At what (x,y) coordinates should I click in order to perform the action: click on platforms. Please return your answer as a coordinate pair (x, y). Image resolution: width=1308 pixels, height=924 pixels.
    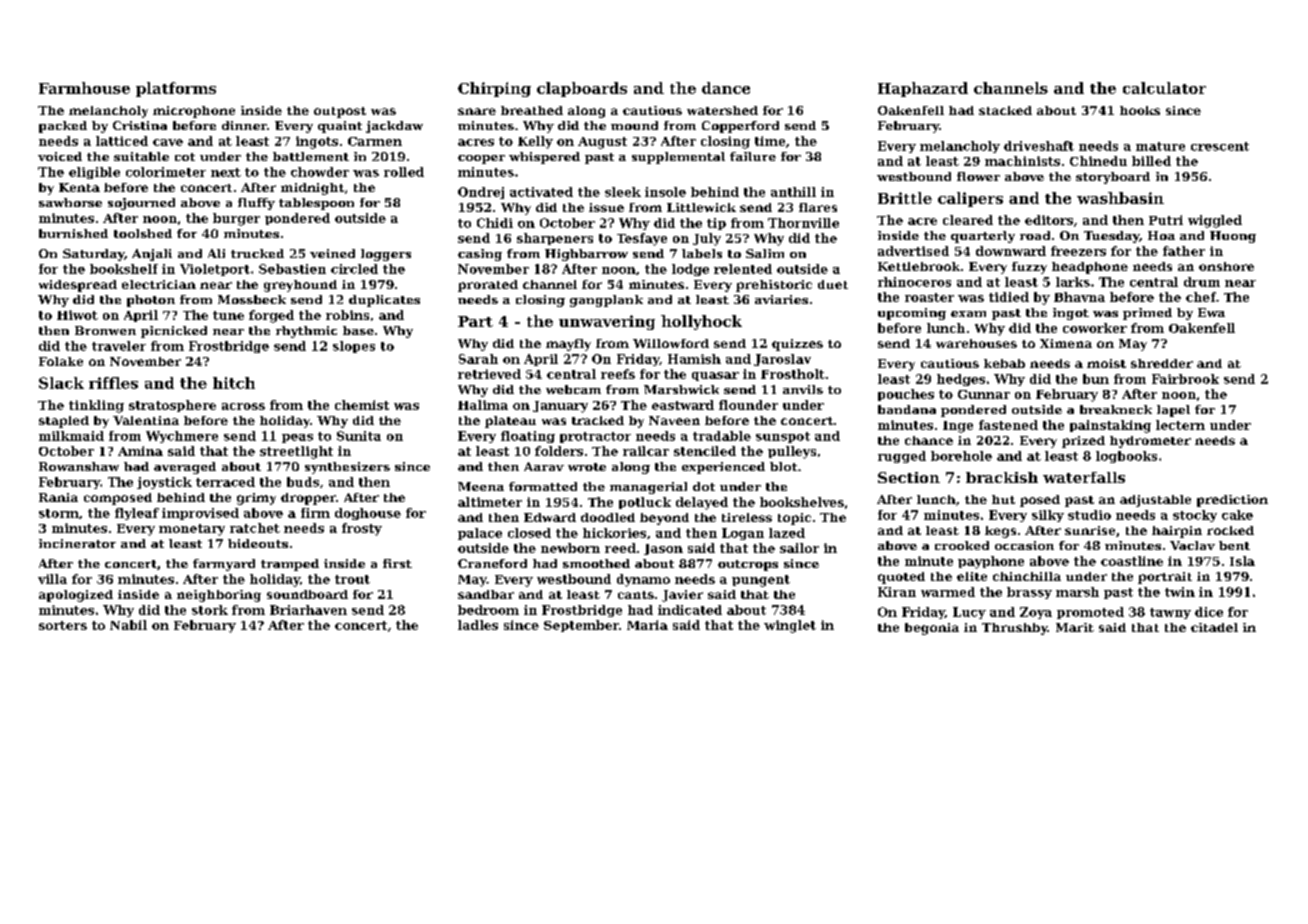
    Looking at the image, I should click on (176, 89).
